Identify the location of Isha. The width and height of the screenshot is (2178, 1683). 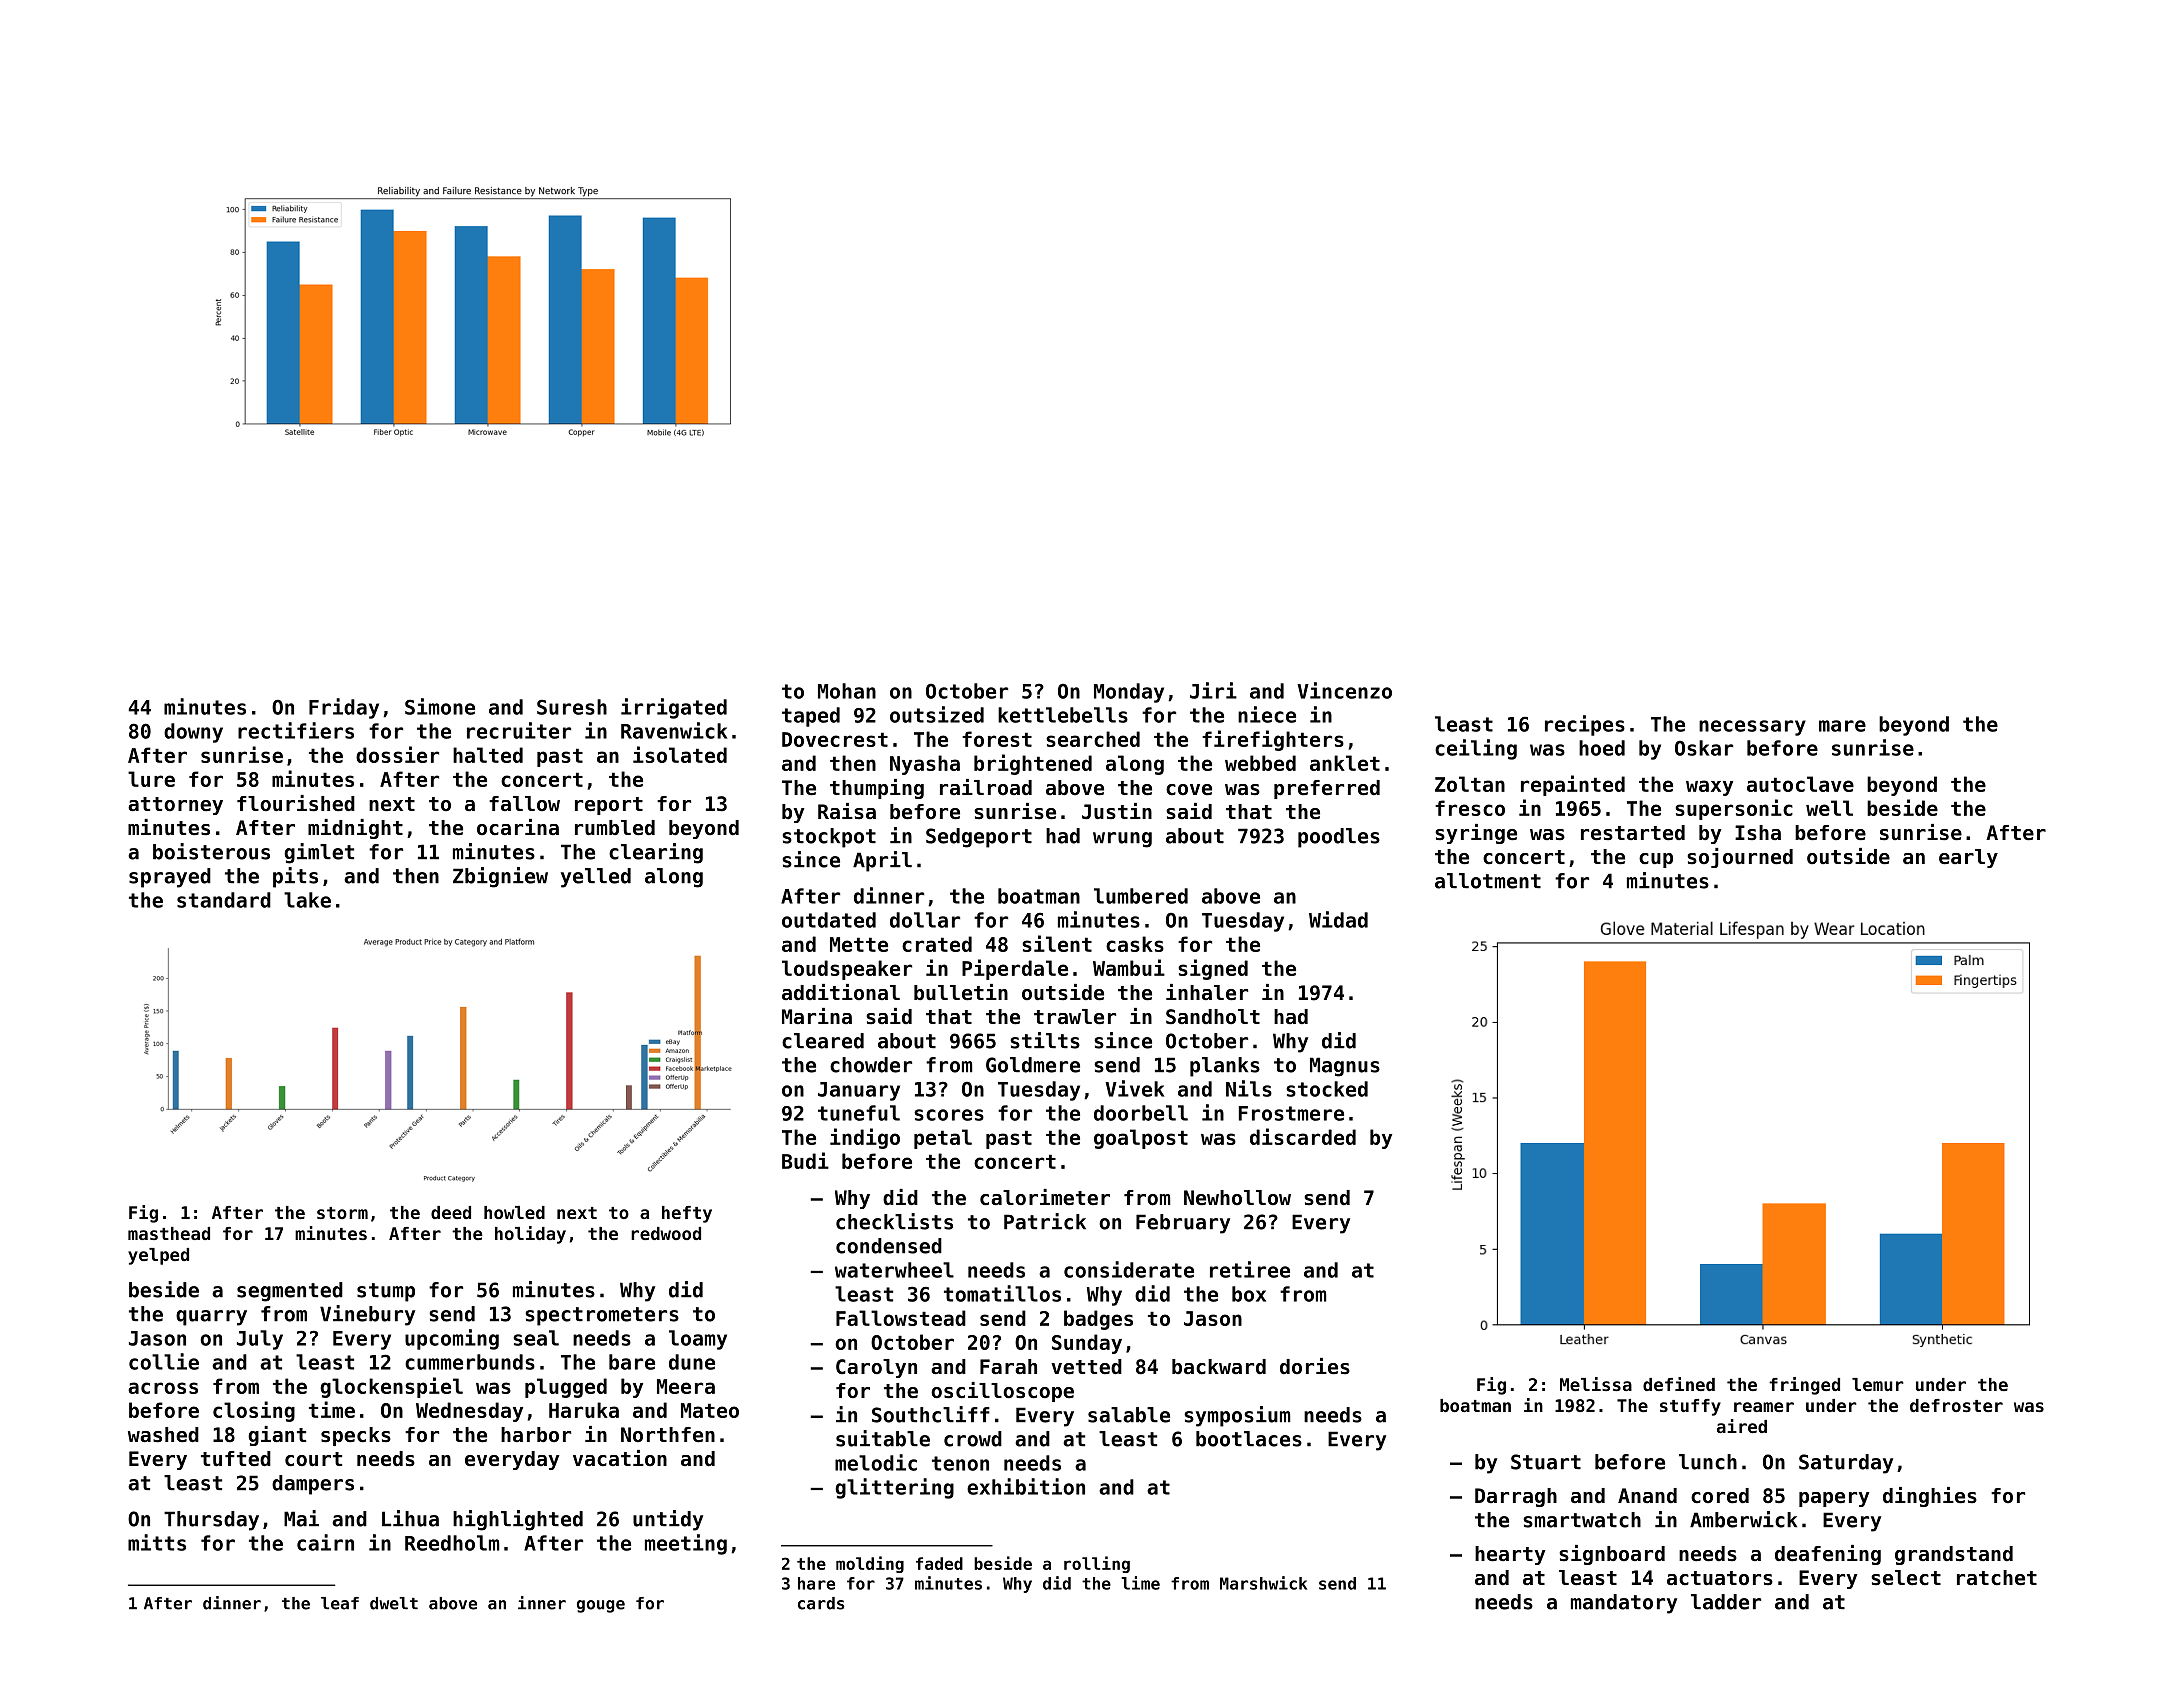
(1758, 833).
